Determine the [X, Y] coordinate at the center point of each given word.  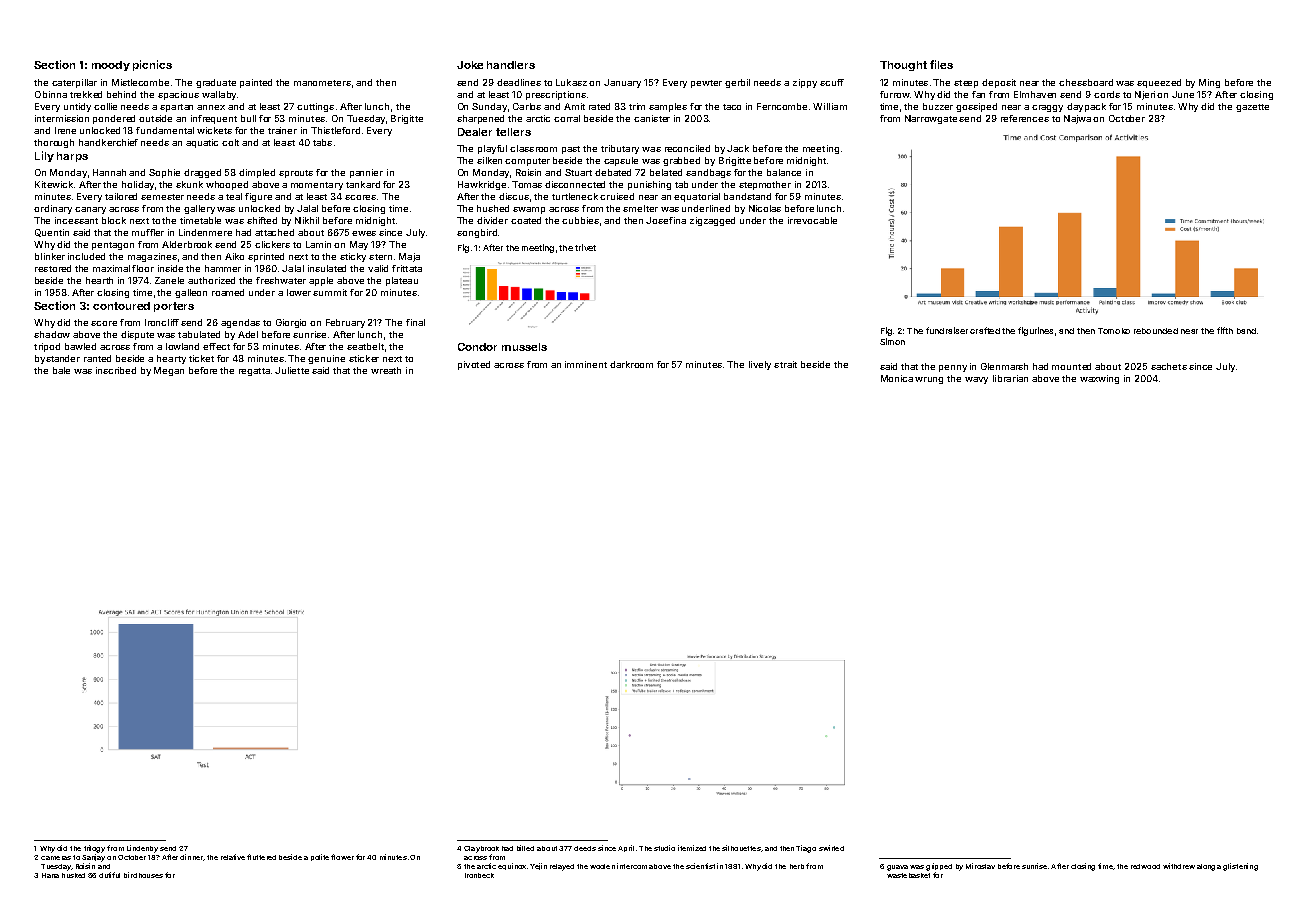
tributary [620, 149]
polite [320, 857]
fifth [1225, 330]
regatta [254, 372]
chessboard [1086, 82]
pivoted [474, 365]
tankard [363, 184]
